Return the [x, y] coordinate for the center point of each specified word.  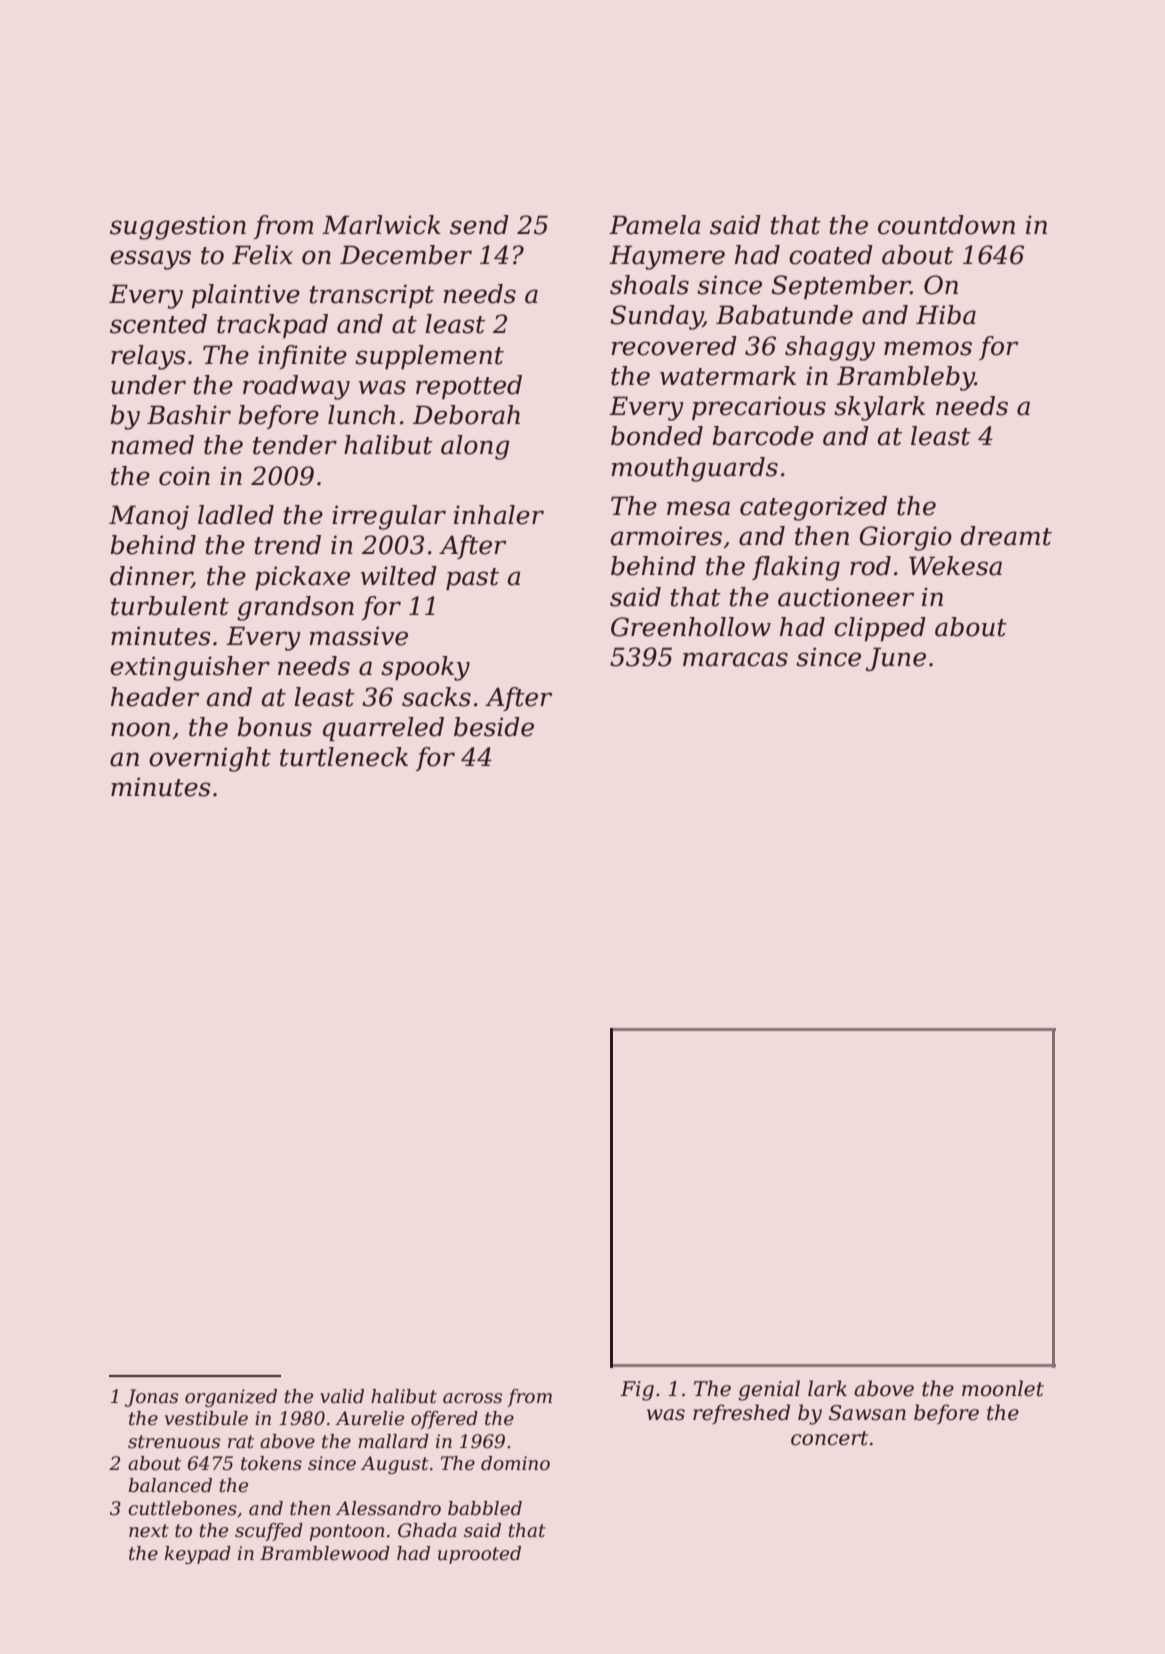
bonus [274, 727]
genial [769, 1390]
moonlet [1003, 1388]
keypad [198, 1555]
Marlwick [381, 225]
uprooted [479, 1555]
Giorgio [905, 538]
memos [928, 348]
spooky [425, 668]
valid [342, 1396]
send [479, 225]
